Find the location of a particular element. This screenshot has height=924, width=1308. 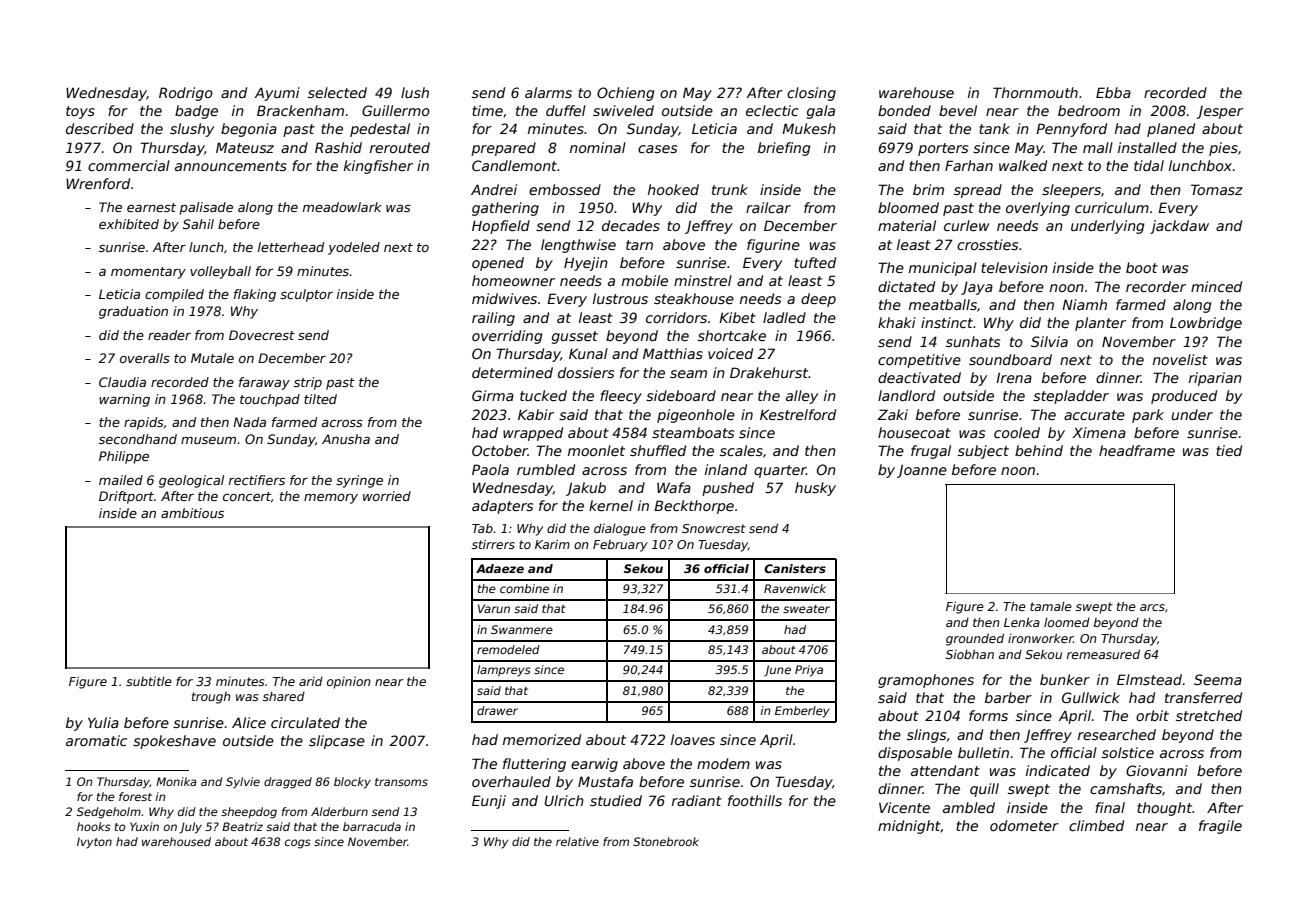

palisade is located at coordinates (206, 208).
